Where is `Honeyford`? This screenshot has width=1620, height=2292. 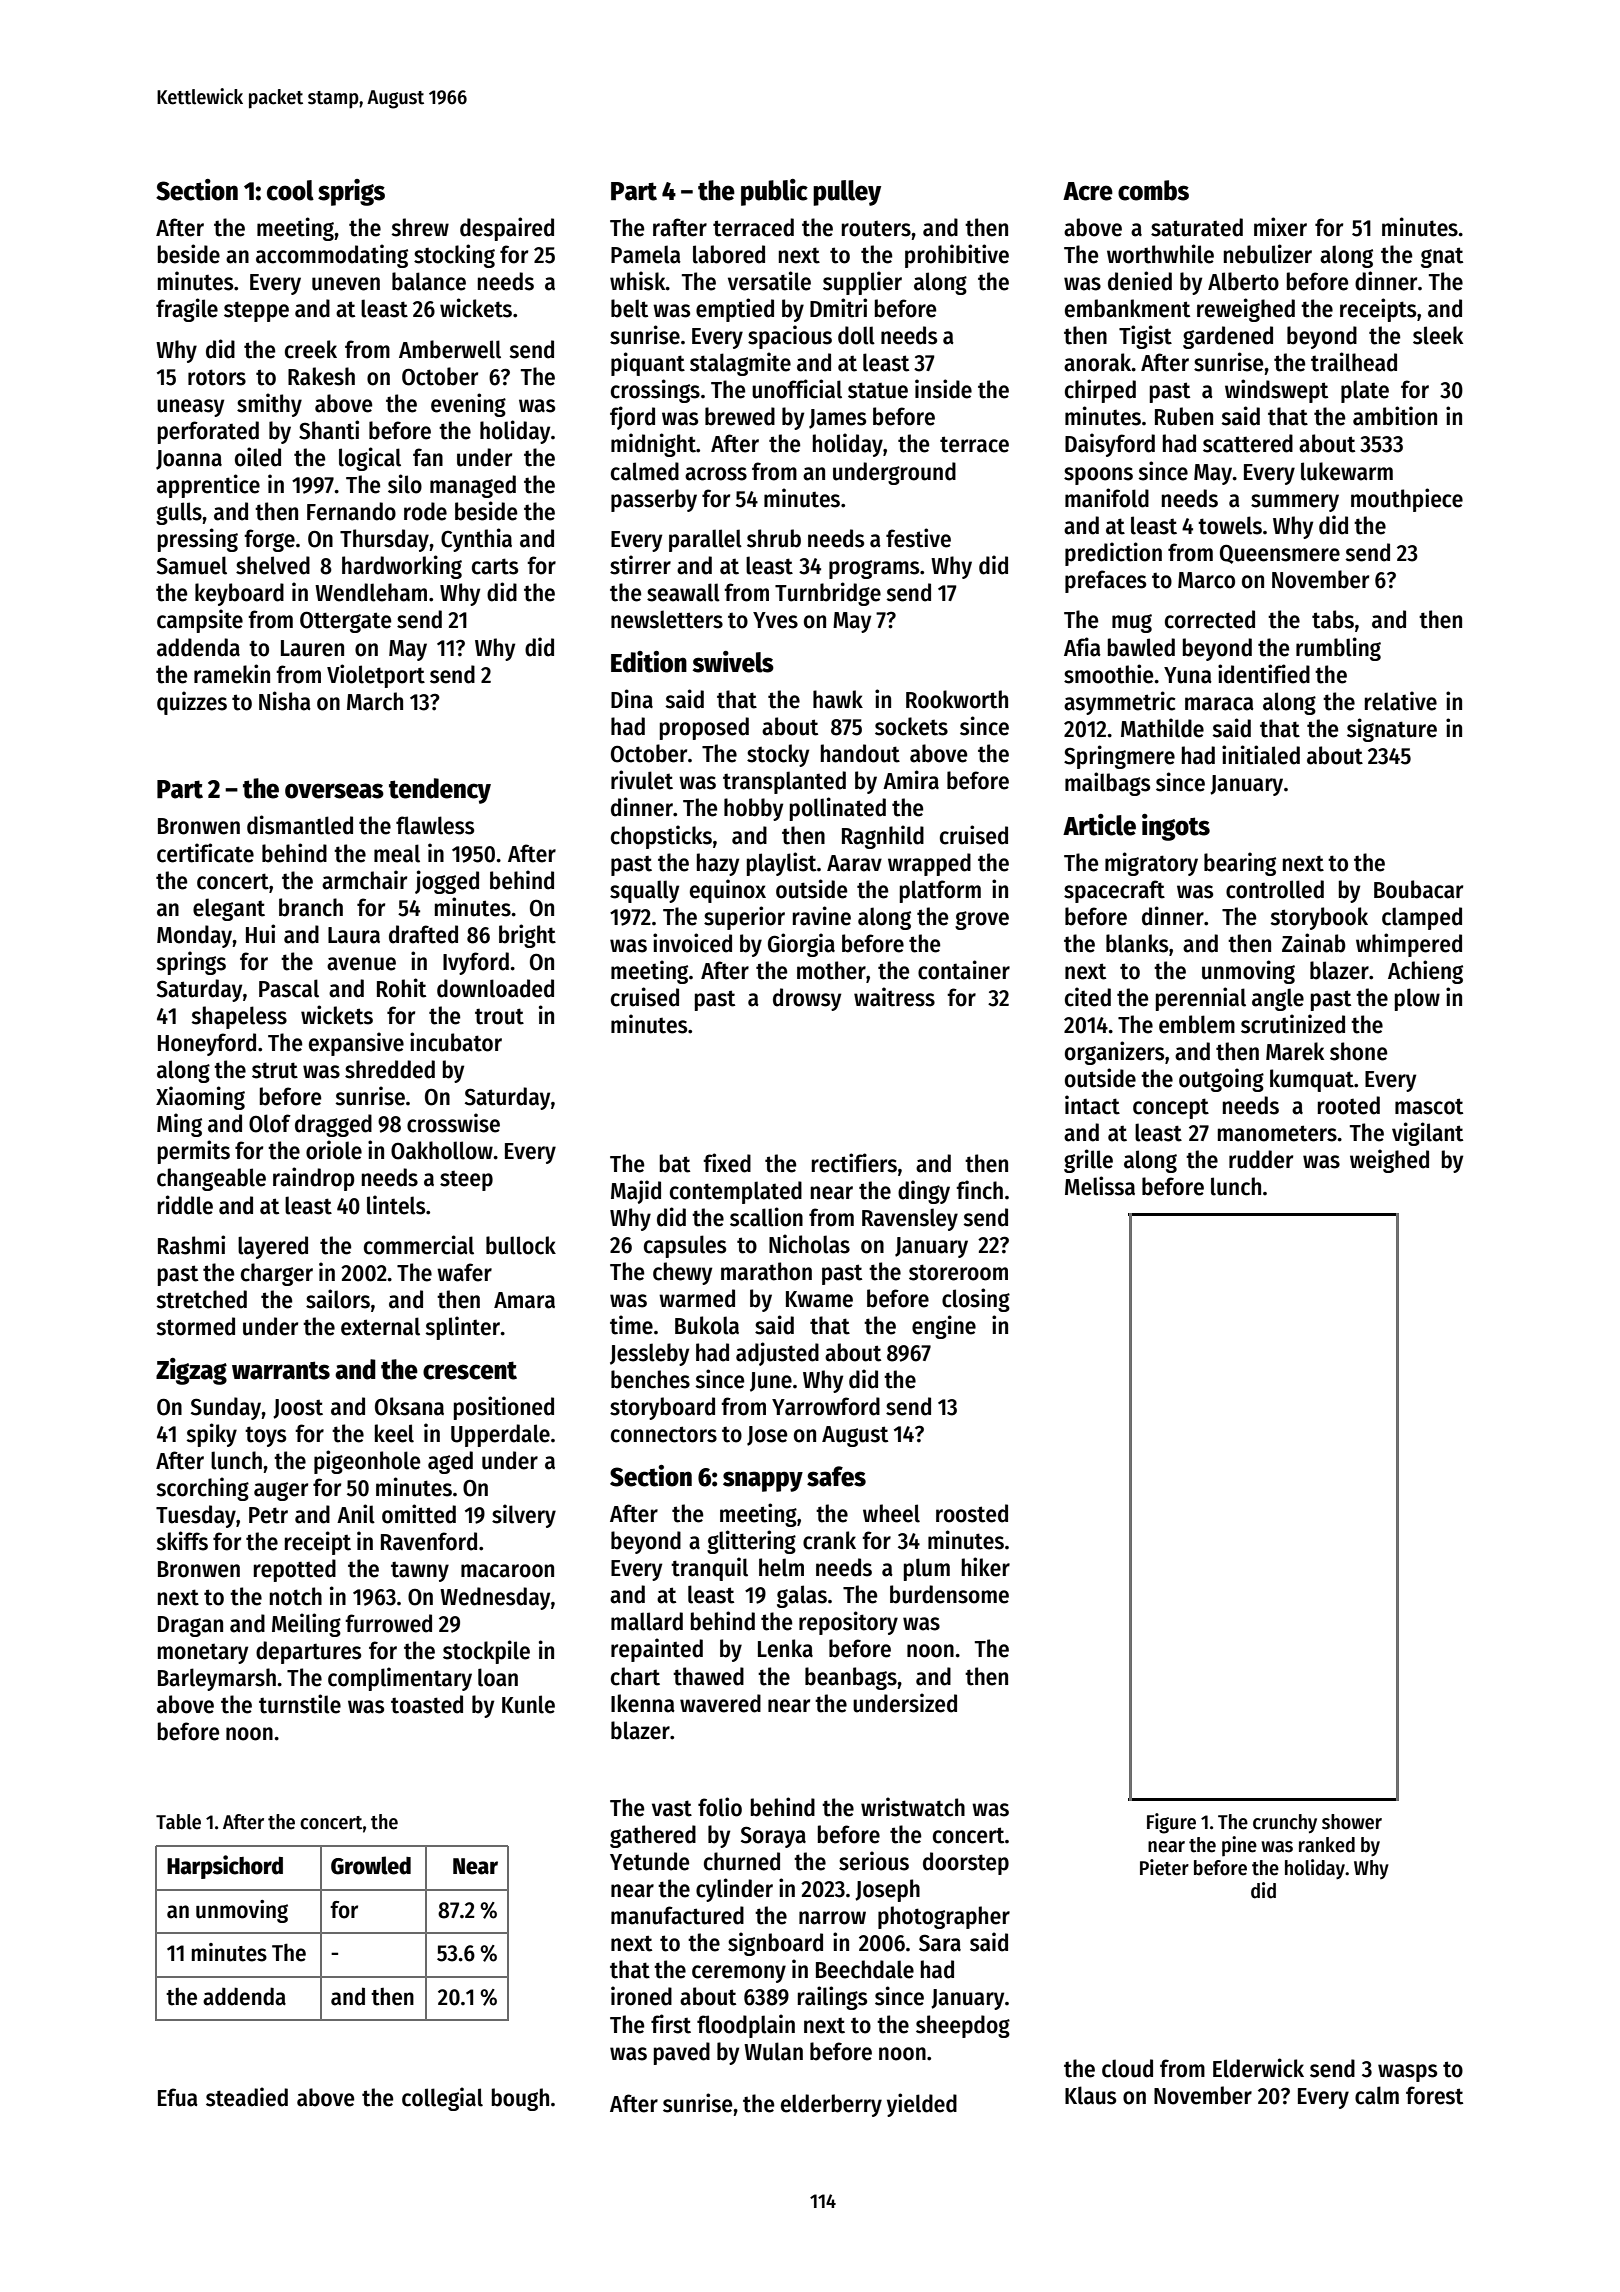
Honeyford is located at coordinates (207, 1044).
